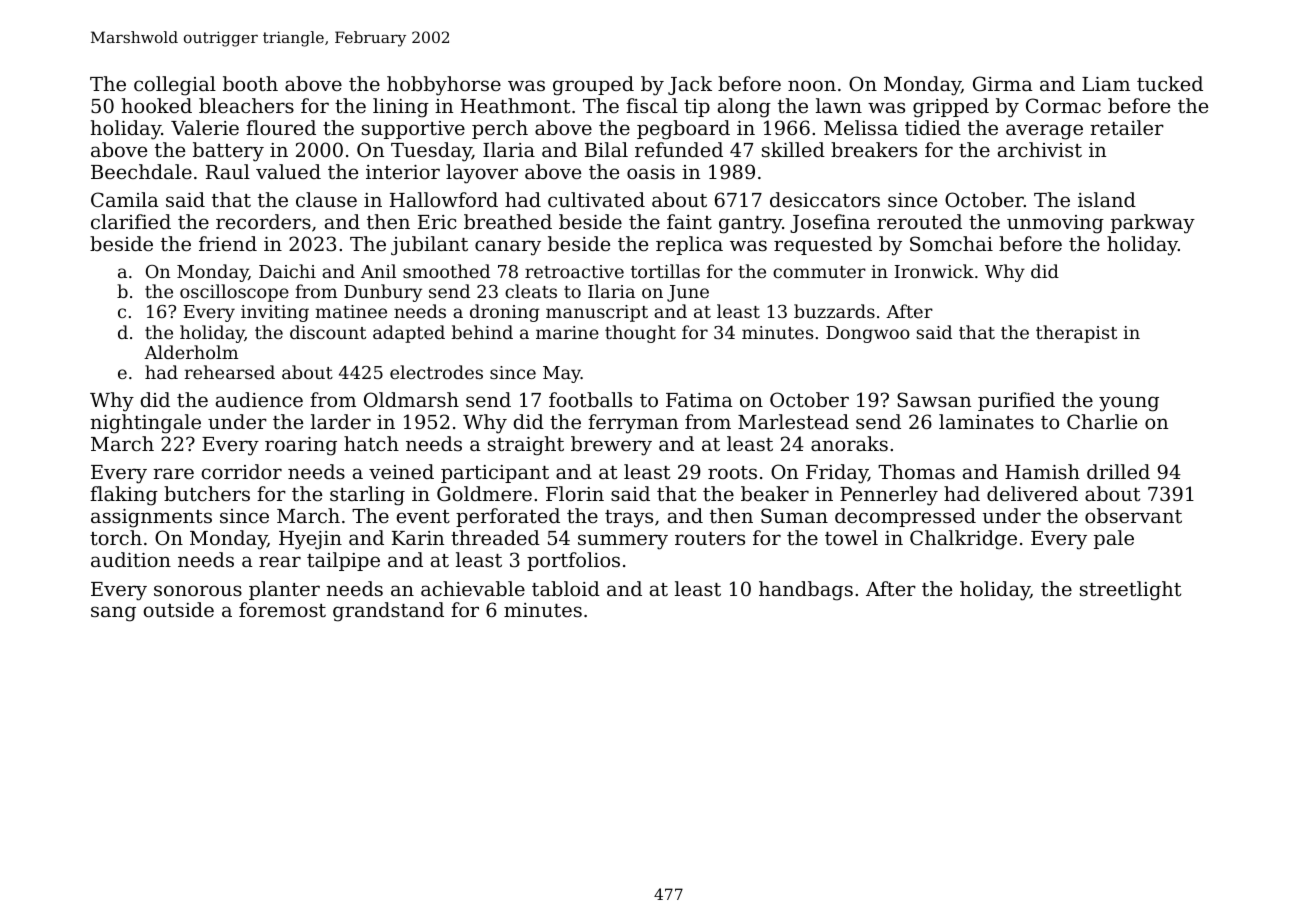 The width and height of the document is (1308, 924). I want to click on recorders, so click(263, 221).
